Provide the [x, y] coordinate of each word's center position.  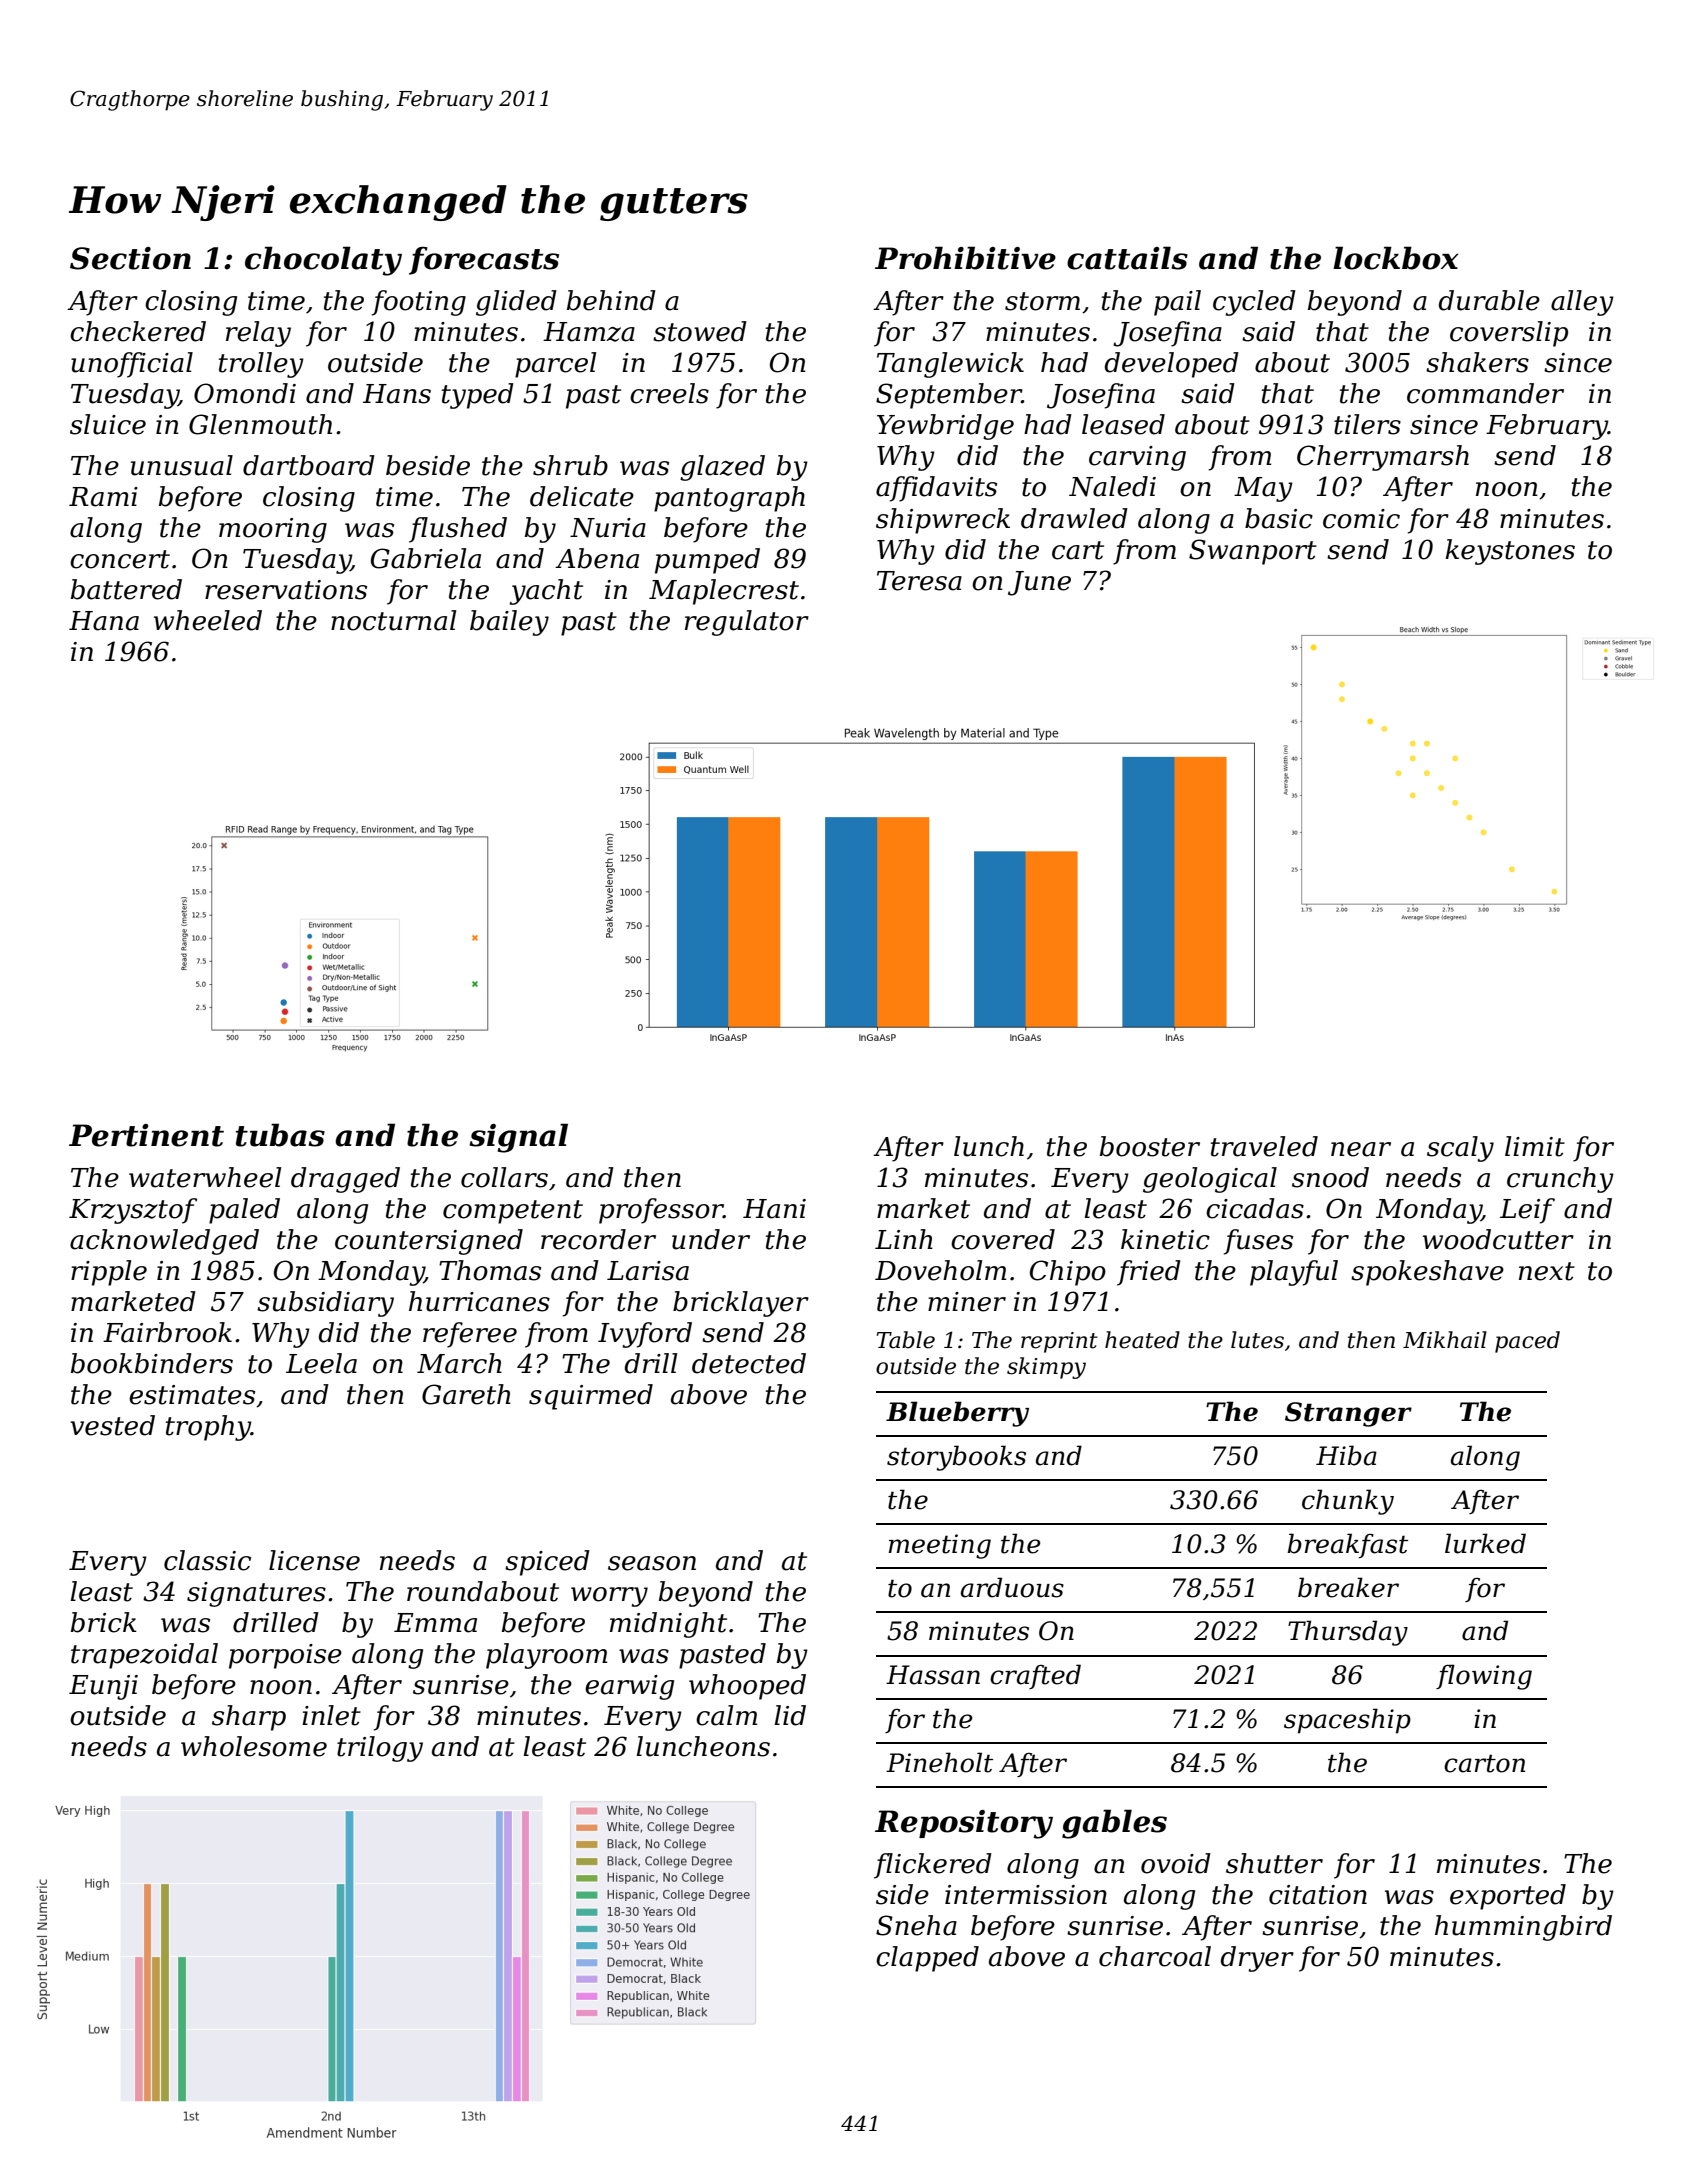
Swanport [1253, 552]
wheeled [208, 620]
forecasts [484, 261]
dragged [345, 1180]
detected [749, 1363]
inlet [331, 1715]
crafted [1035, 1676]
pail [1177, 303]
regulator [747, 623]
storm [1042, 301]
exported [1508, 1897]
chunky [1348, 1502]
